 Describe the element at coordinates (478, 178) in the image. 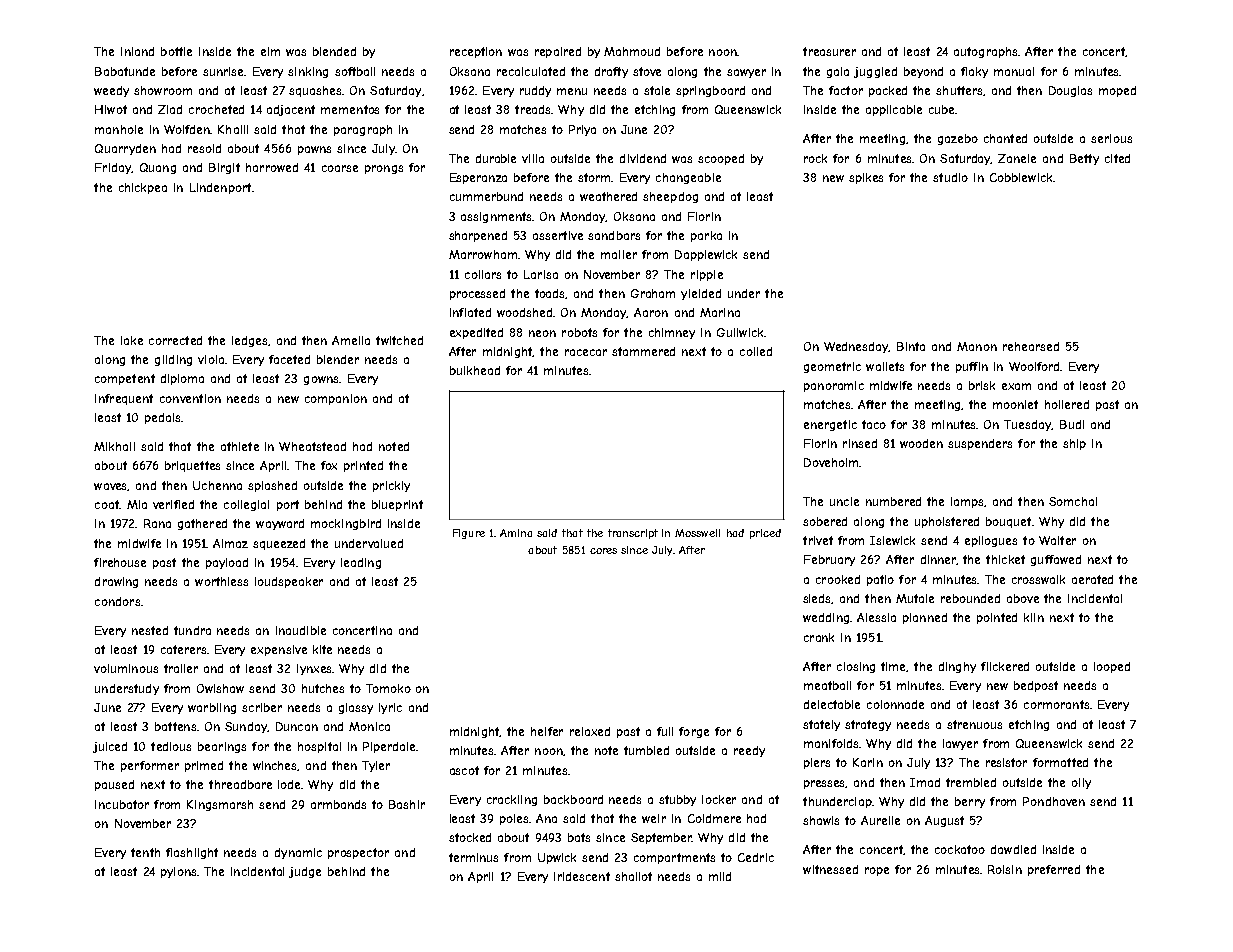

I see `Esperanza` at that location.
